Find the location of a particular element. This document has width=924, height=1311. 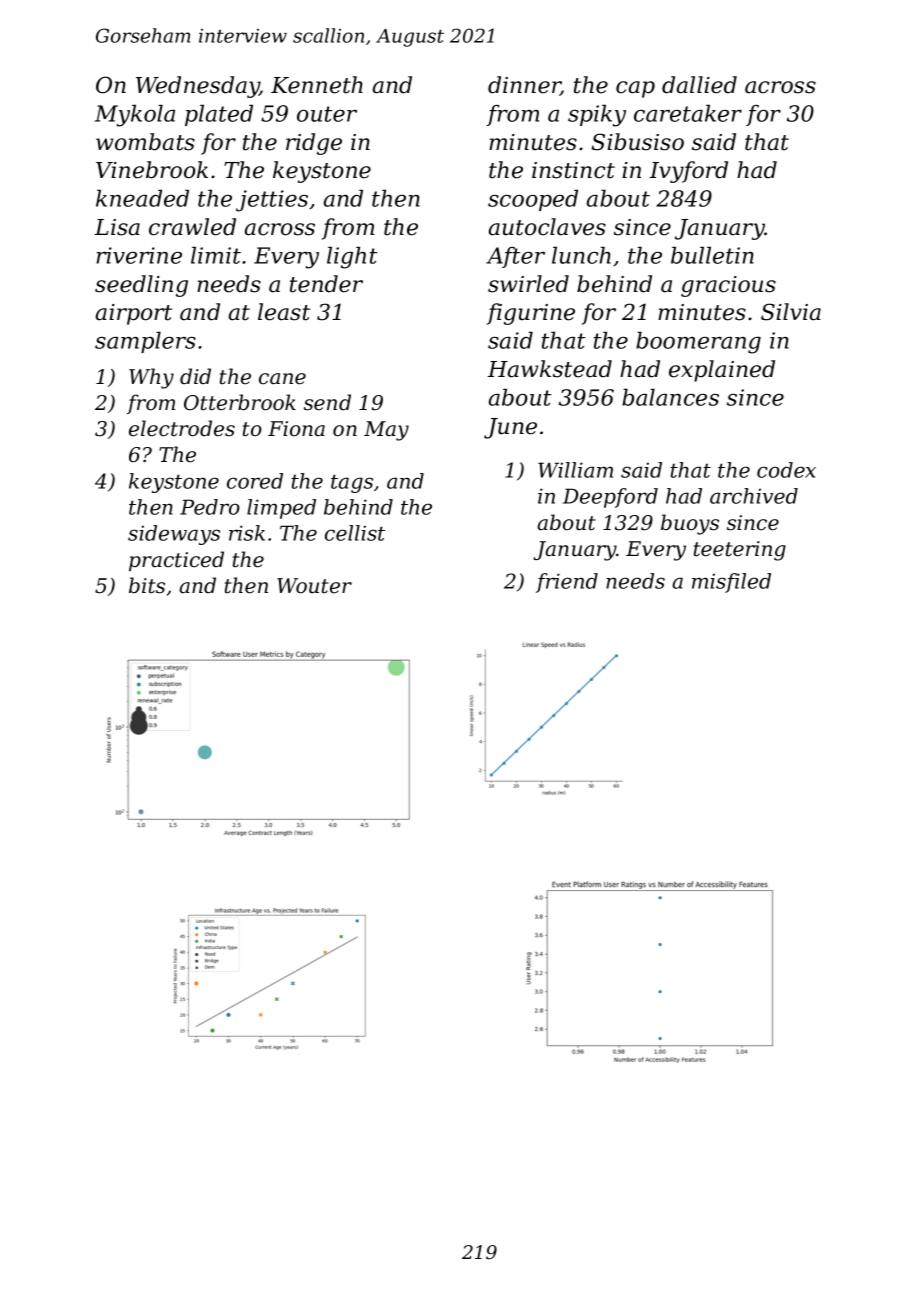

Fiona is located at coordinates (296, 429).
